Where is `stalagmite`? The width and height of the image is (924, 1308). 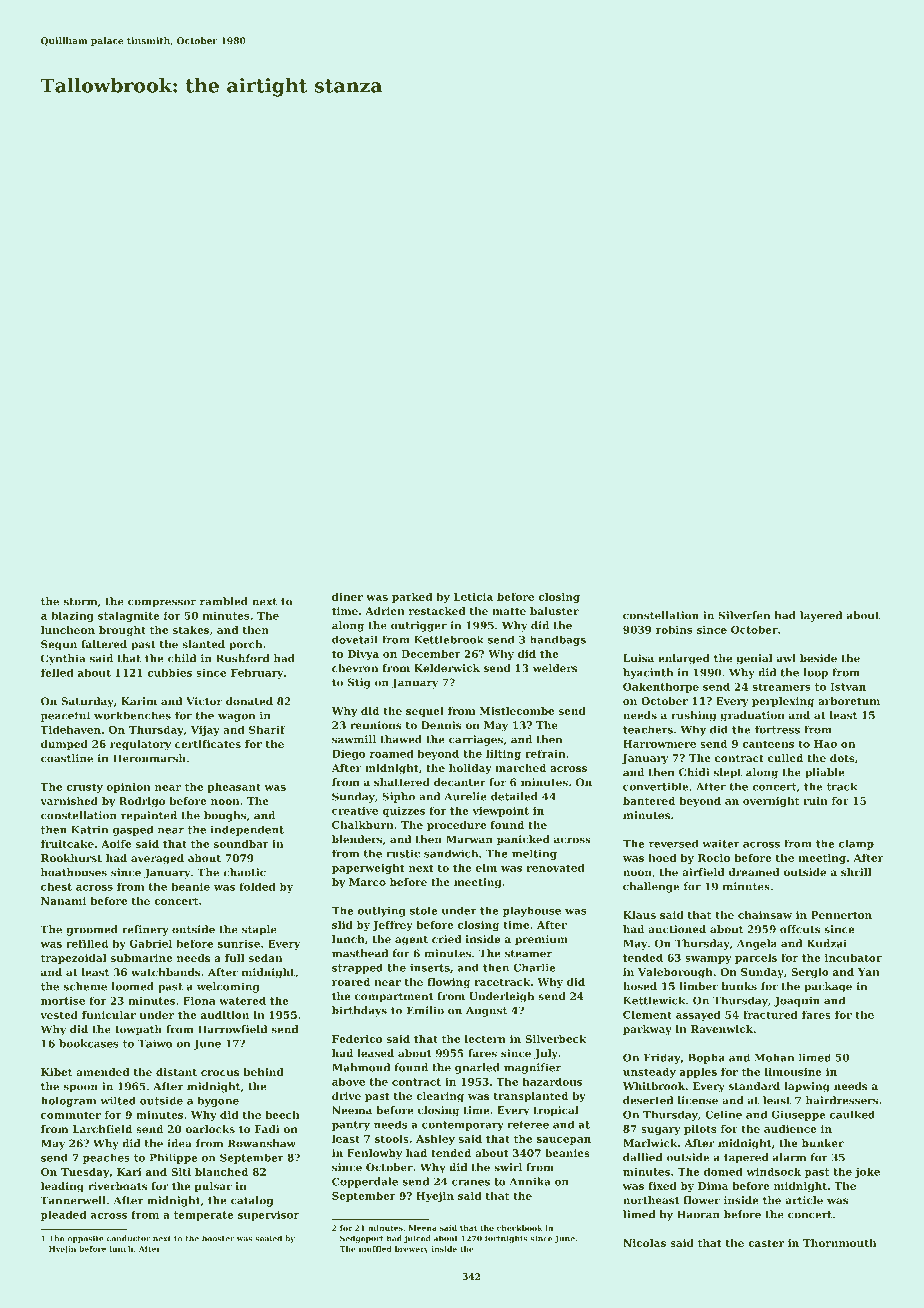 stalagmite is located at coordinates (128, 616).
